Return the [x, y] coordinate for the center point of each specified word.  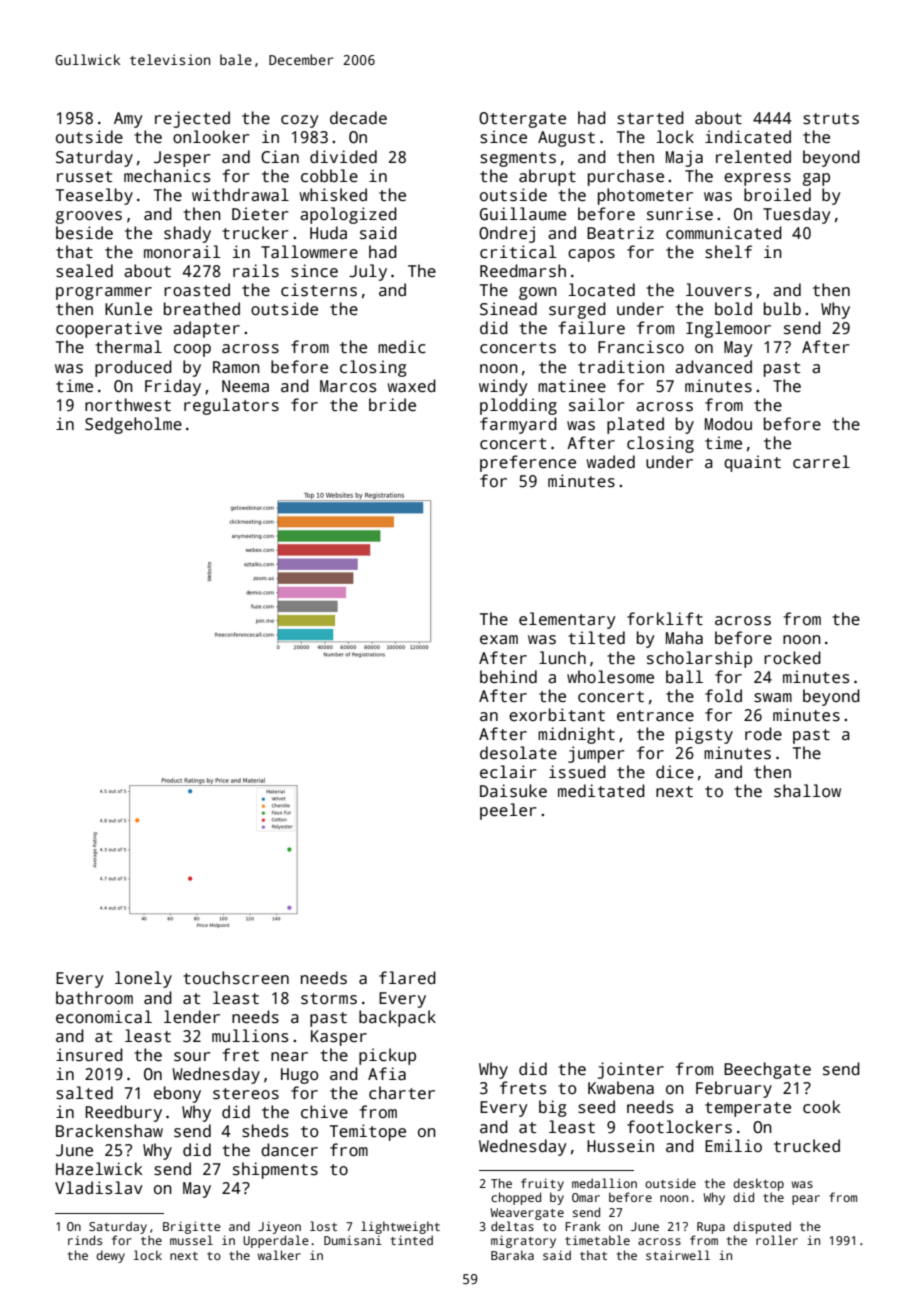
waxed [412, 386]
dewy [110, 1256]
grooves [88, 217]
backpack [397, 1018]
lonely [143, 979]
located [601, 290]
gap [816, 179]
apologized [348, 215]
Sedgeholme [133, 425]
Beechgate [767, 1070]
